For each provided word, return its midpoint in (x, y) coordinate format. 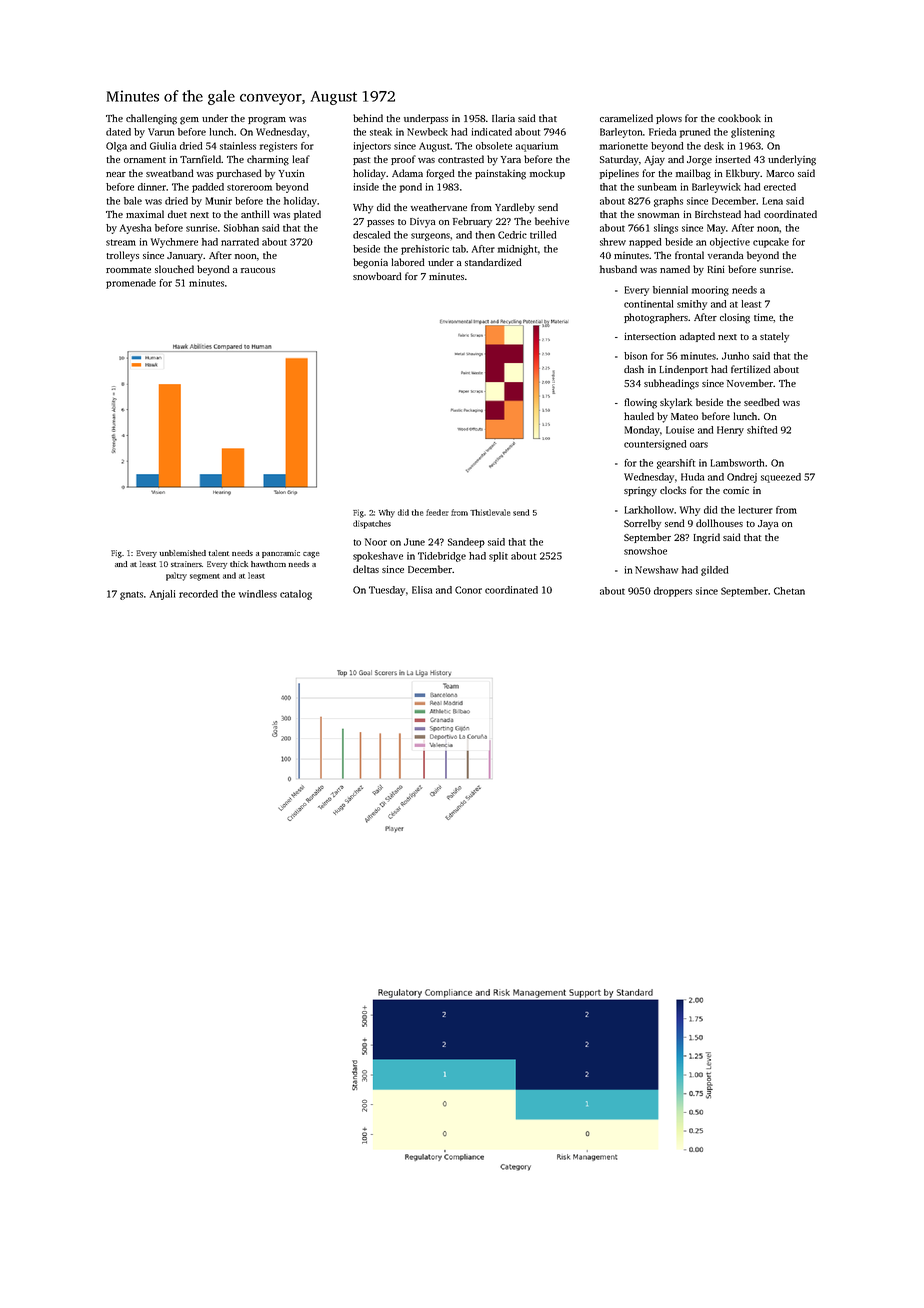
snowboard (377, 276)
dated (118, 132)
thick (239, 564)
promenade (131, 284)
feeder (437, 512)
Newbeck (427, 132)
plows (669, 119)
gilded (714, 571)
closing (735, 318)
